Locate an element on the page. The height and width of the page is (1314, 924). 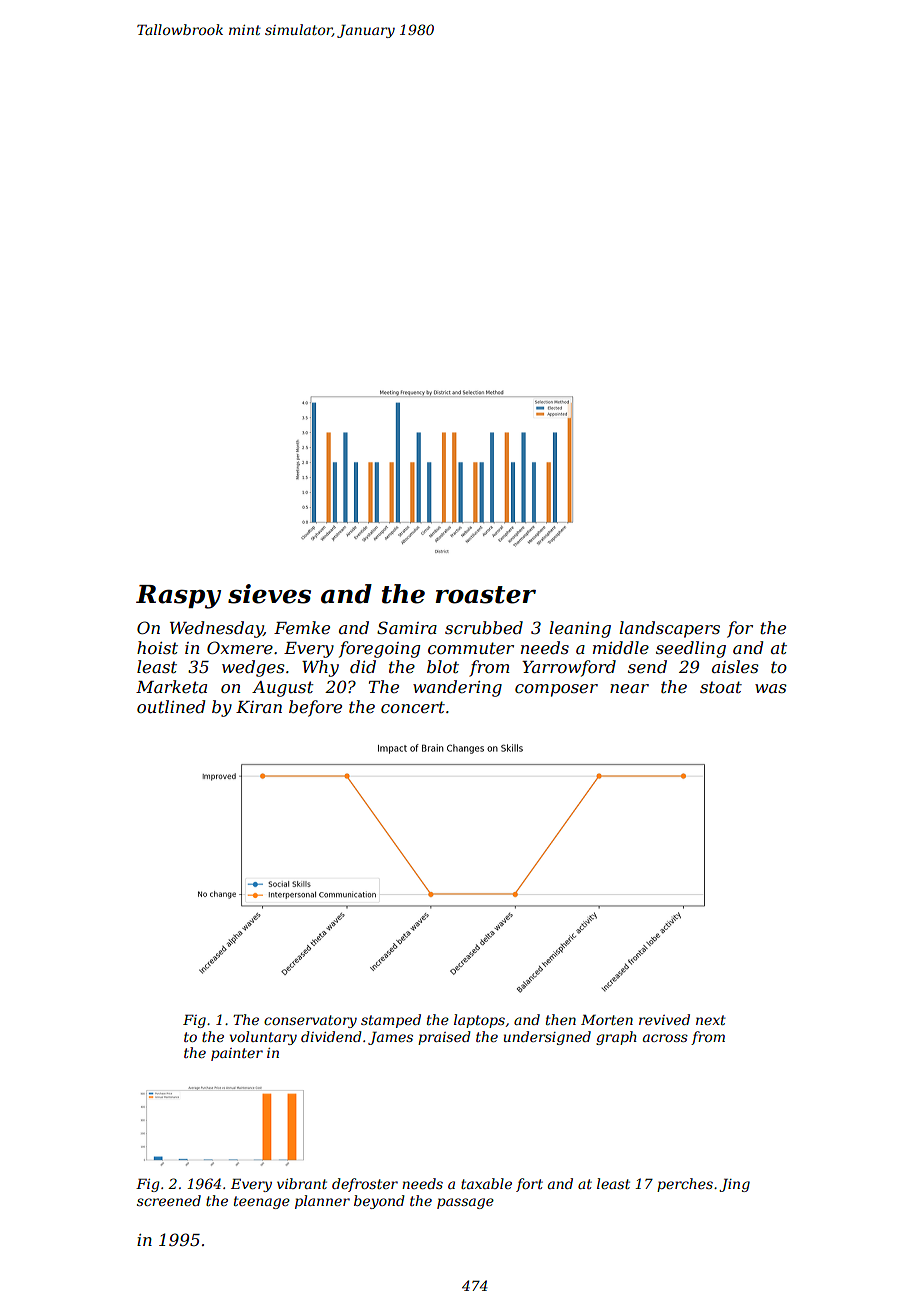
undersigned is located at coordinates (547, 1038).
